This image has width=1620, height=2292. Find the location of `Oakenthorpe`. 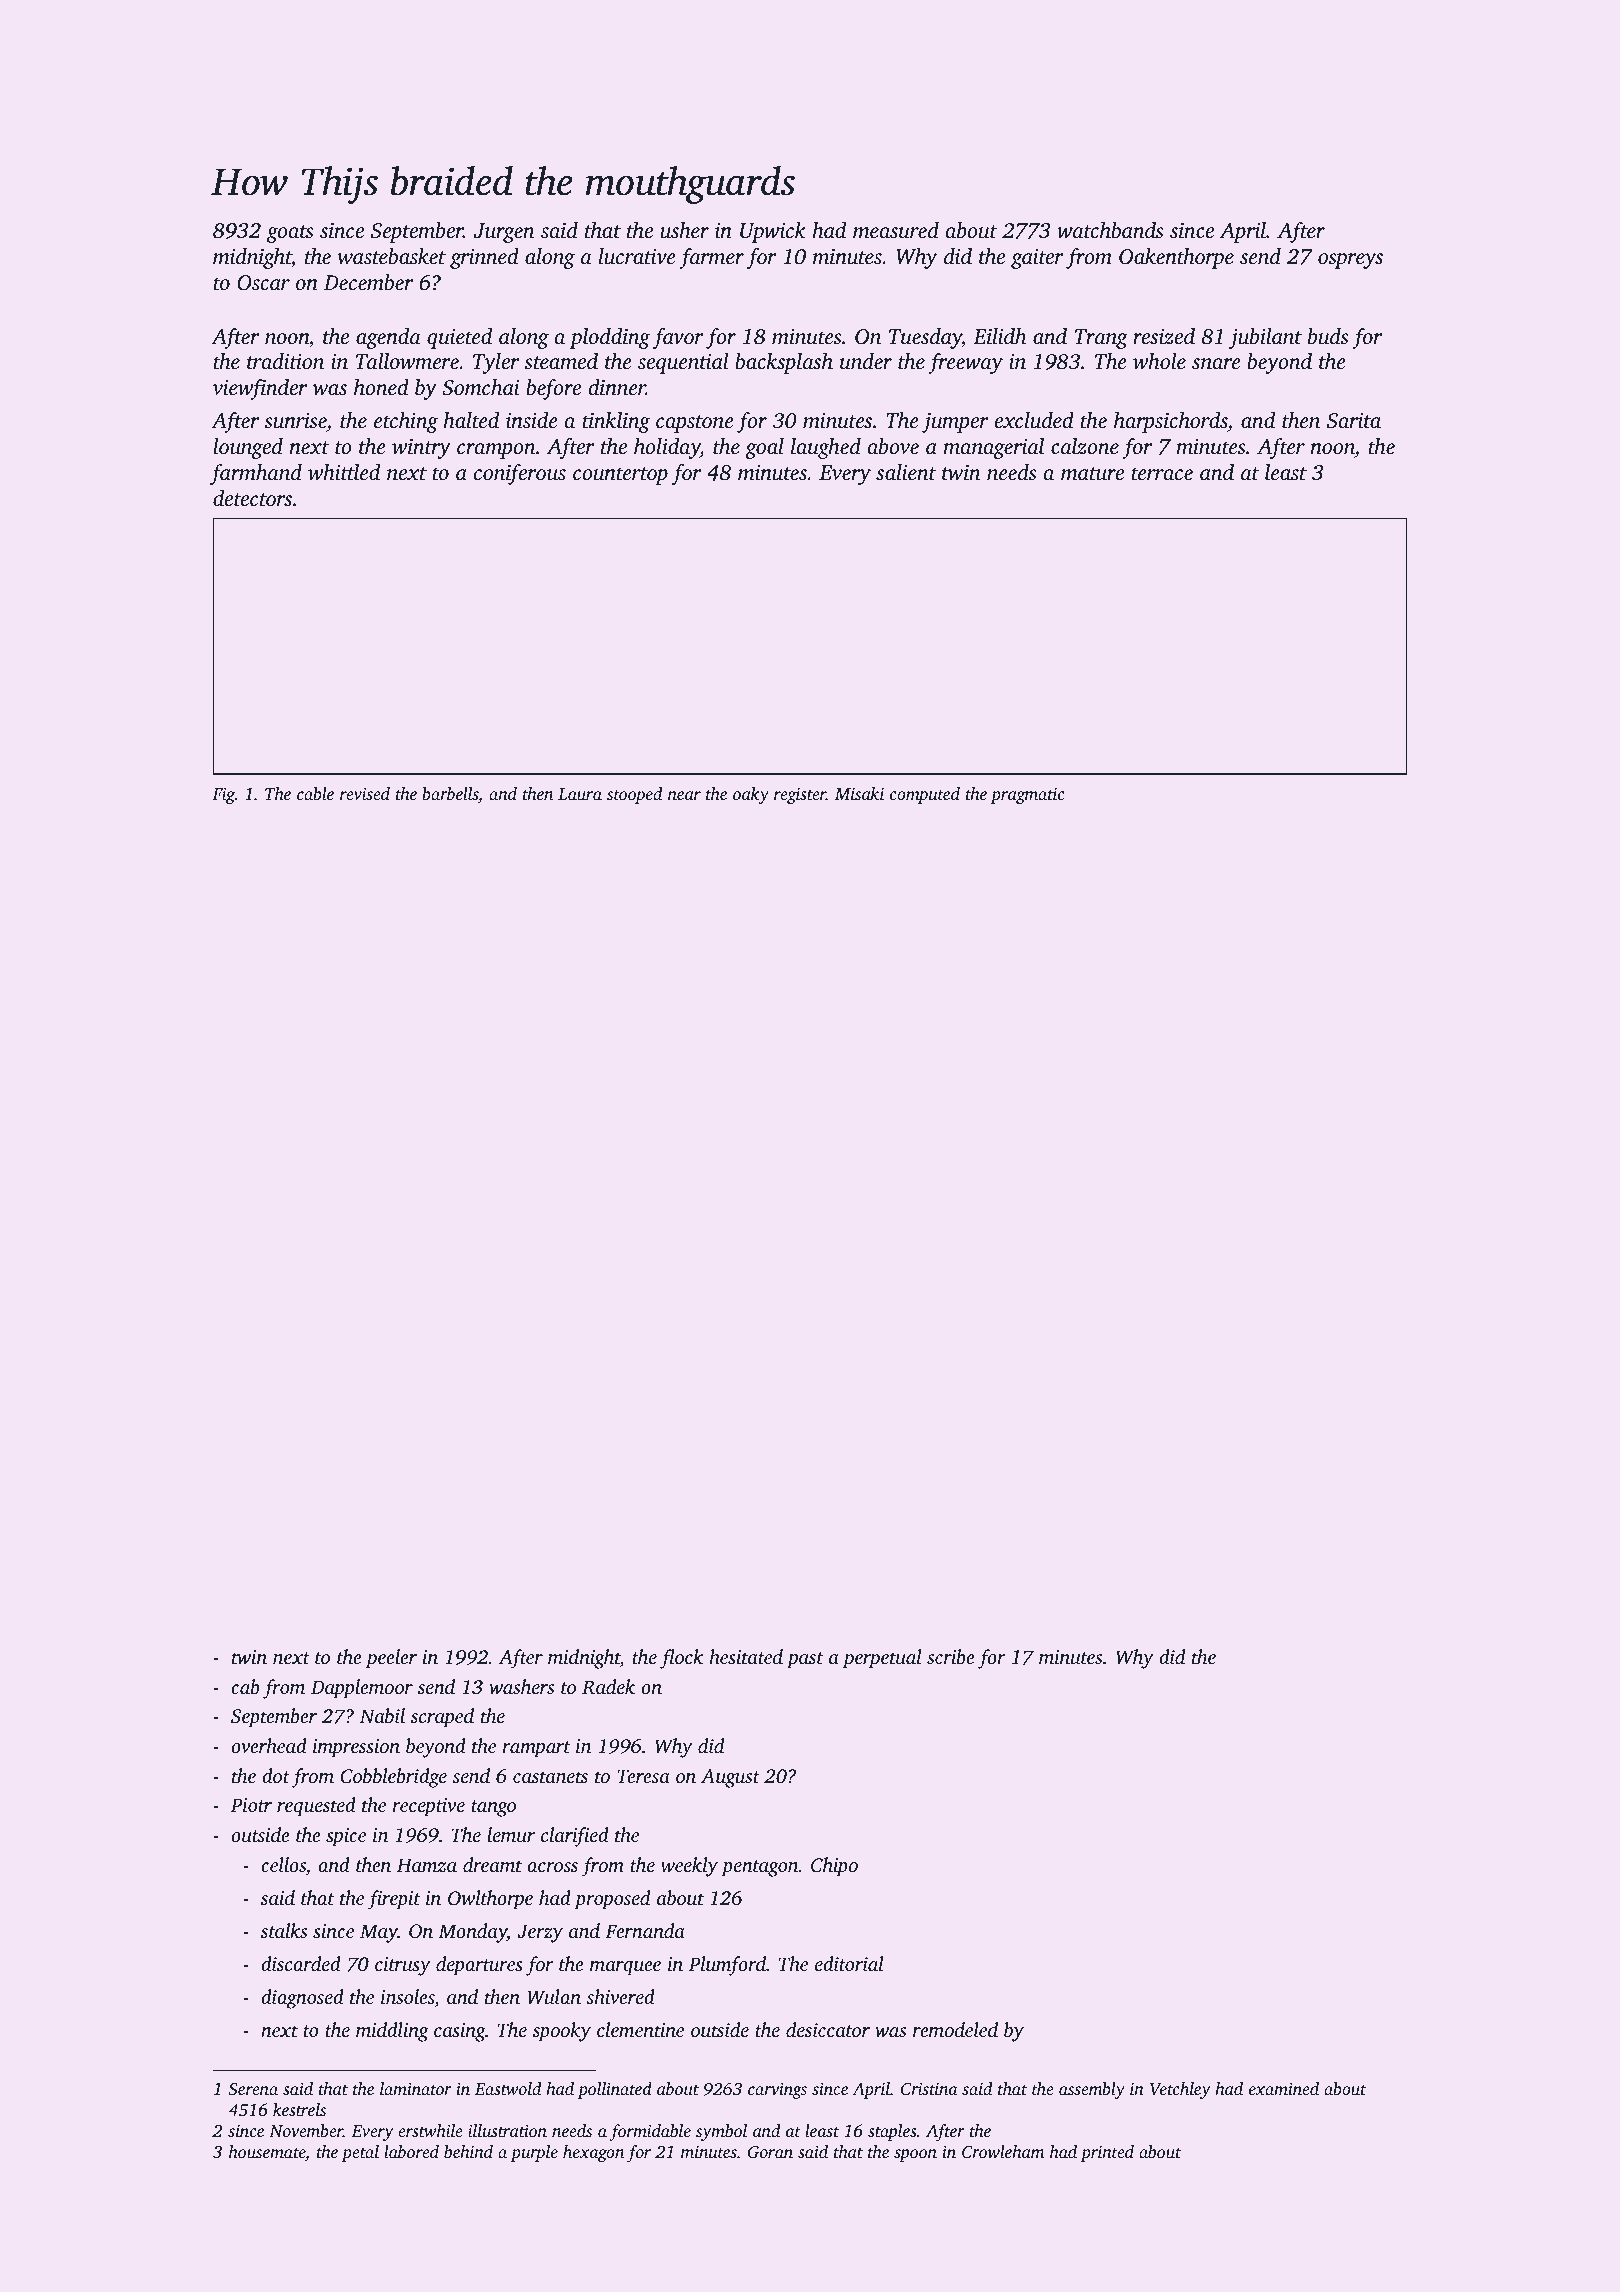

Oakenthorpe is located at coordinates (1176, 258).
